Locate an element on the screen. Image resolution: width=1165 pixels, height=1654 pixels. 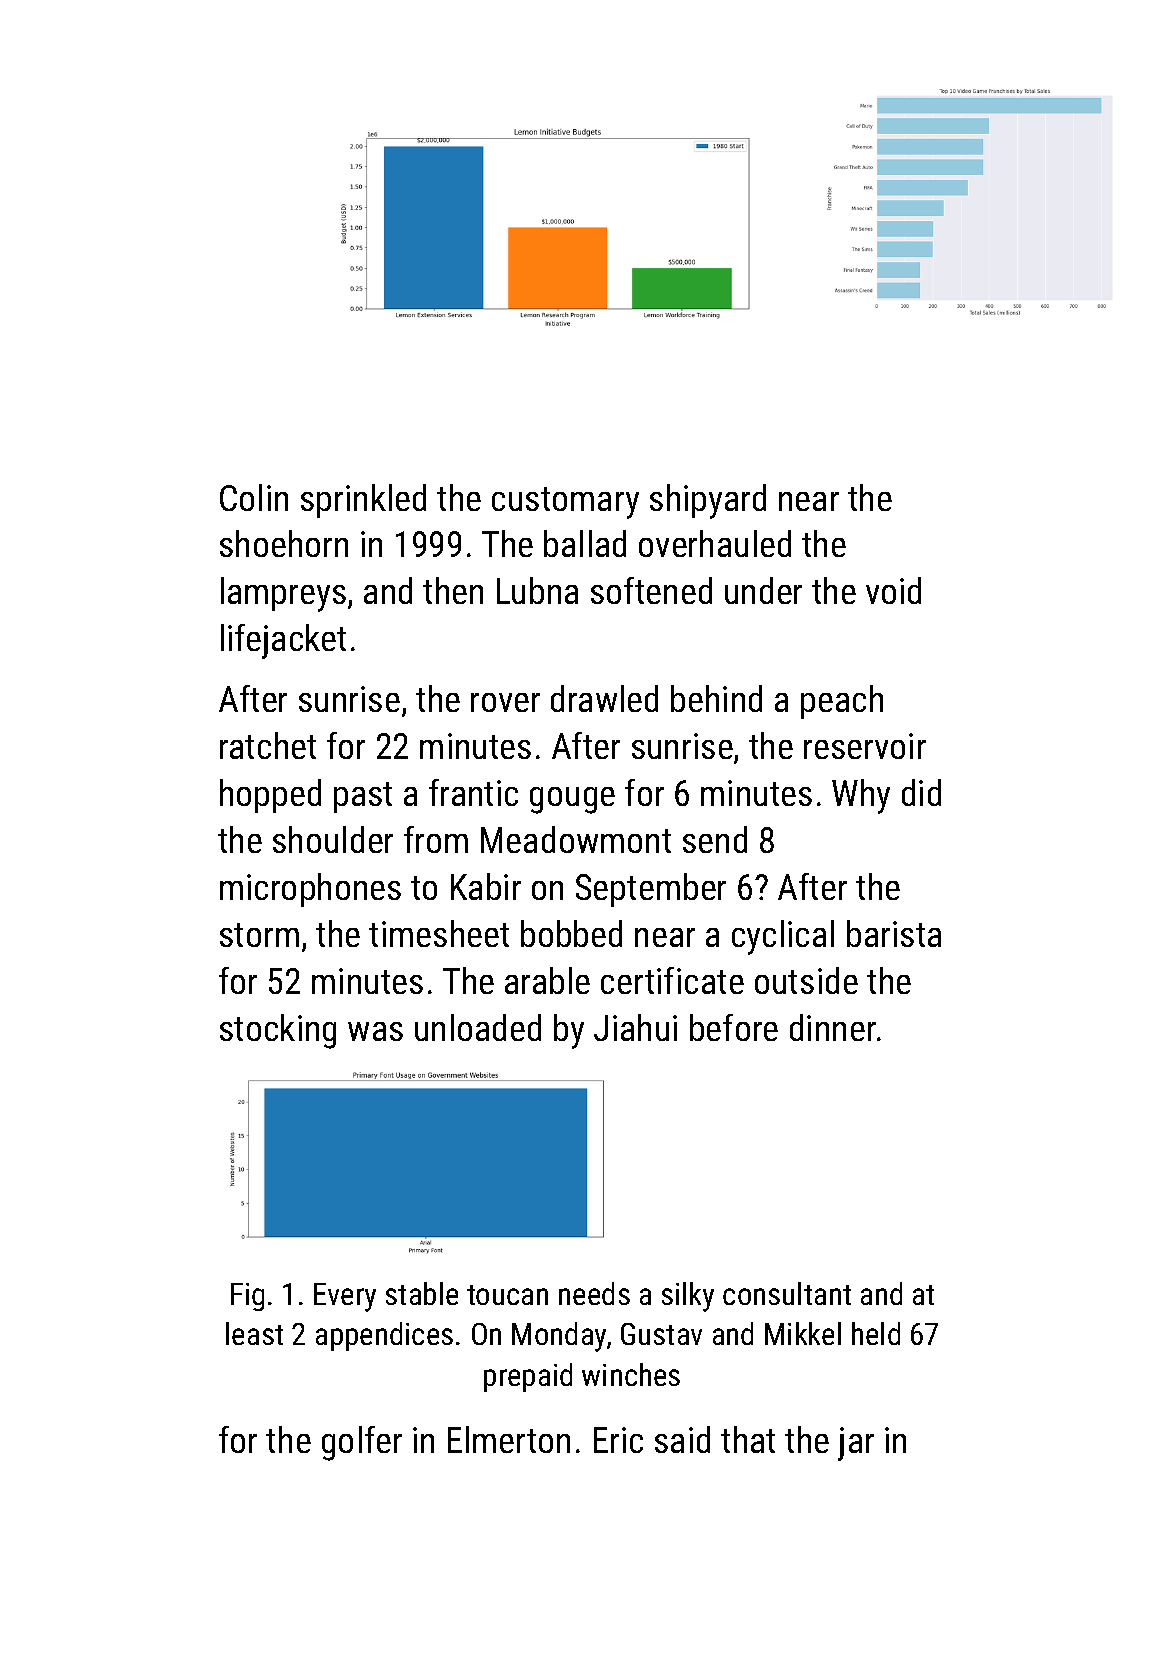
did is located at coordinates (921, 792).
